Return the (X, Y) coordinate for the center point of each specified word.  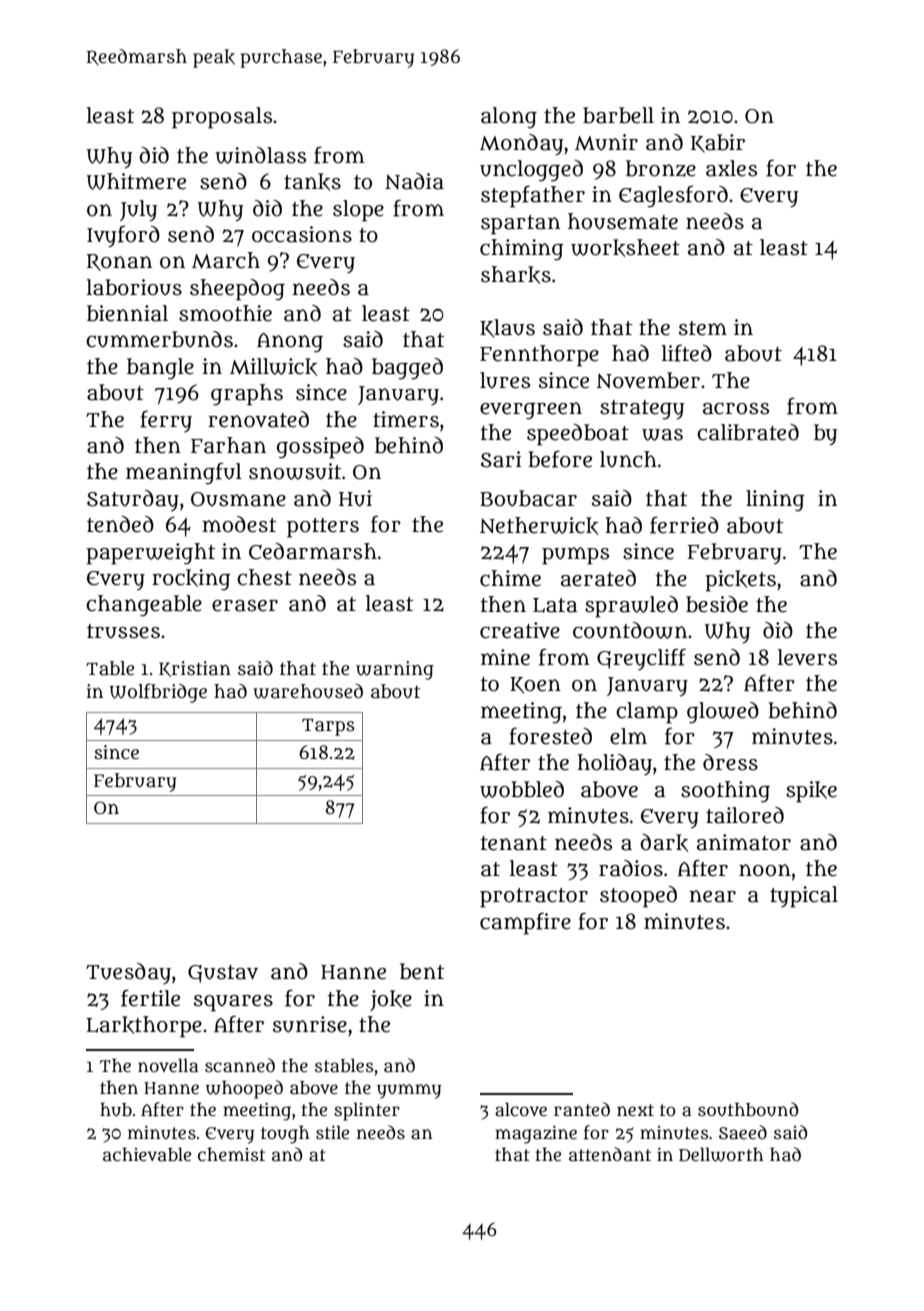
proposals (222, 118)
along (509, 117)
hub (116, 1109)
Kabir (718, 143)
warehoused (308, 691)
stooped (638, 897)
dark (664, 843)
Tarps (328, 727)
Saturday (133, 501)
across (736, 409)
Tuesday (128, 974)
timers (406, 419)
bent (422, 971)
